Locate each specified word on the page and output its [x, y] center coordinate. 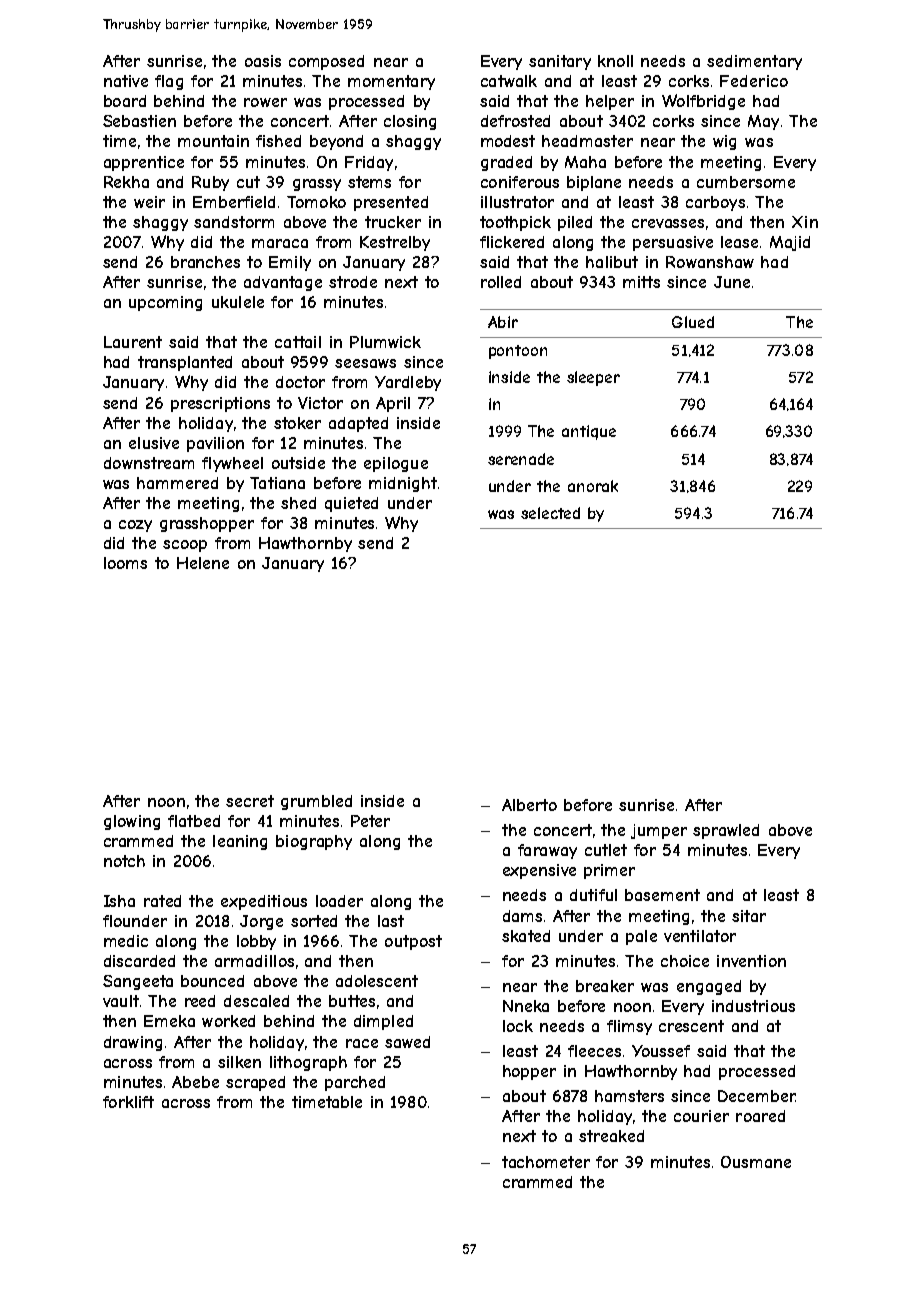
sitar [749, 916]
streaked [611, 1136]
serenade [521, 459]
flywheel [232, 464]
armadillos [254, 961]
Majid [790, 243]
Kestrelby [395, 243]
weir [149, 202]
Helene [203, 563]
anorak [593, 486]
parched [355, 1083]
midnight [403, 484]
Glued [693, 322]
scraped [255, 1083]
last [391, 921]
